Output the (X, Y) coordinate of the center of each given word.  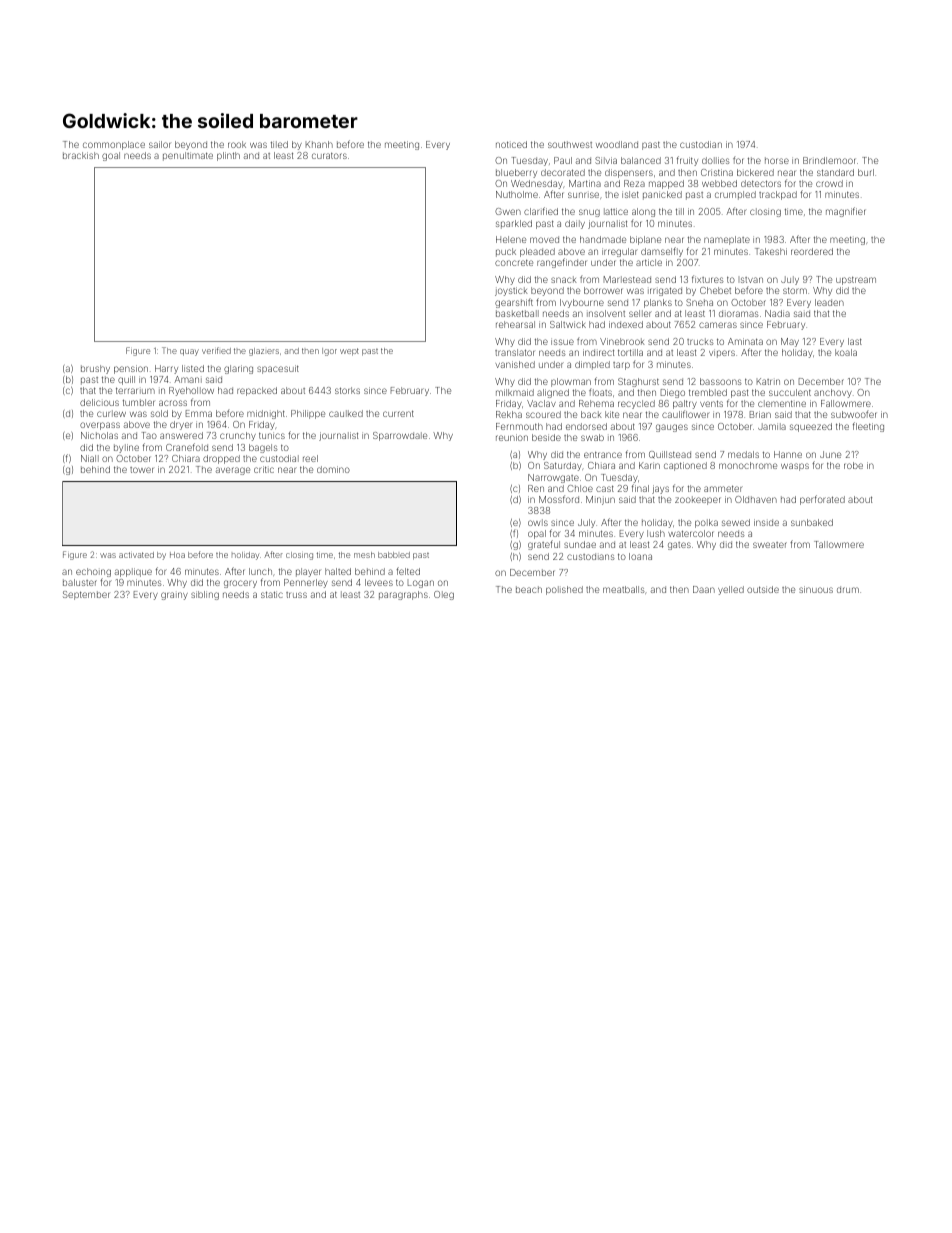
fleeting (868, 427)
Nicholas (99, 435)
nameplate (727, 240)
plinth (228, 156)
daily (575, 224)
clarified (541, 211)
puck (506, 252)
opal (537, 534)
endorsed (586, 426)
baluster (80, 582)
